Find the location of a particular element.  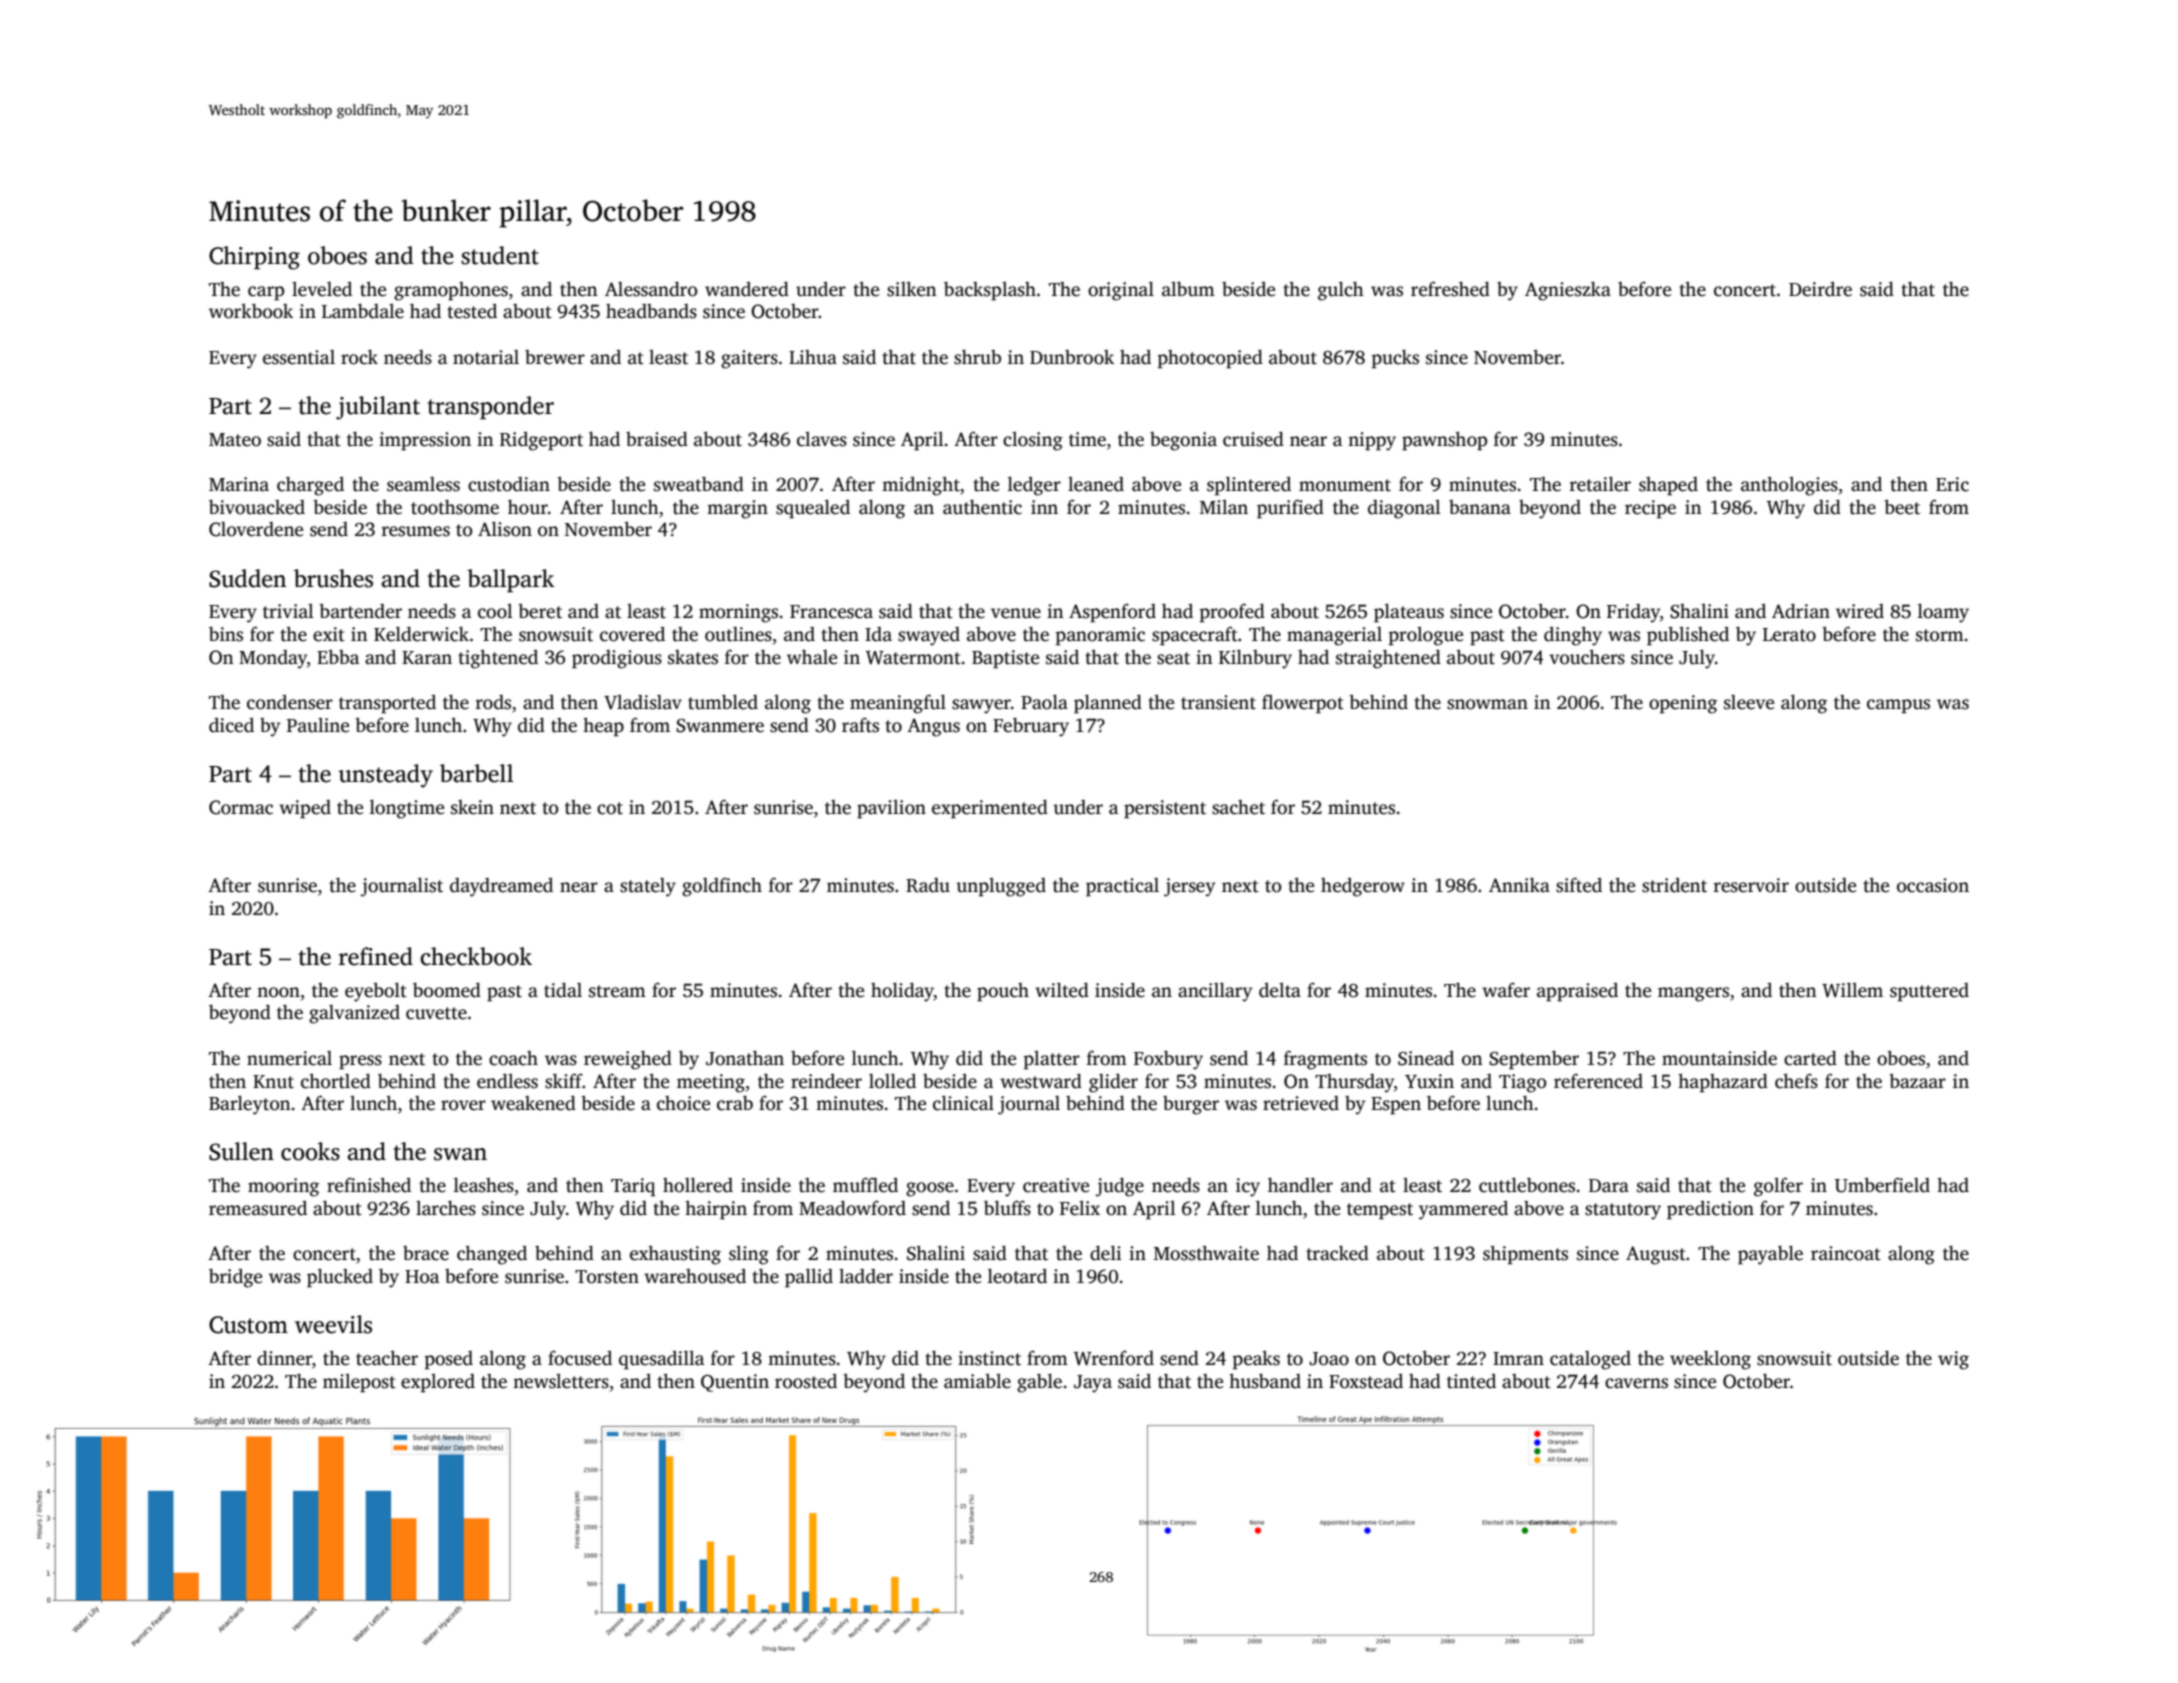

headbands is located at coordinates (651, 311).
